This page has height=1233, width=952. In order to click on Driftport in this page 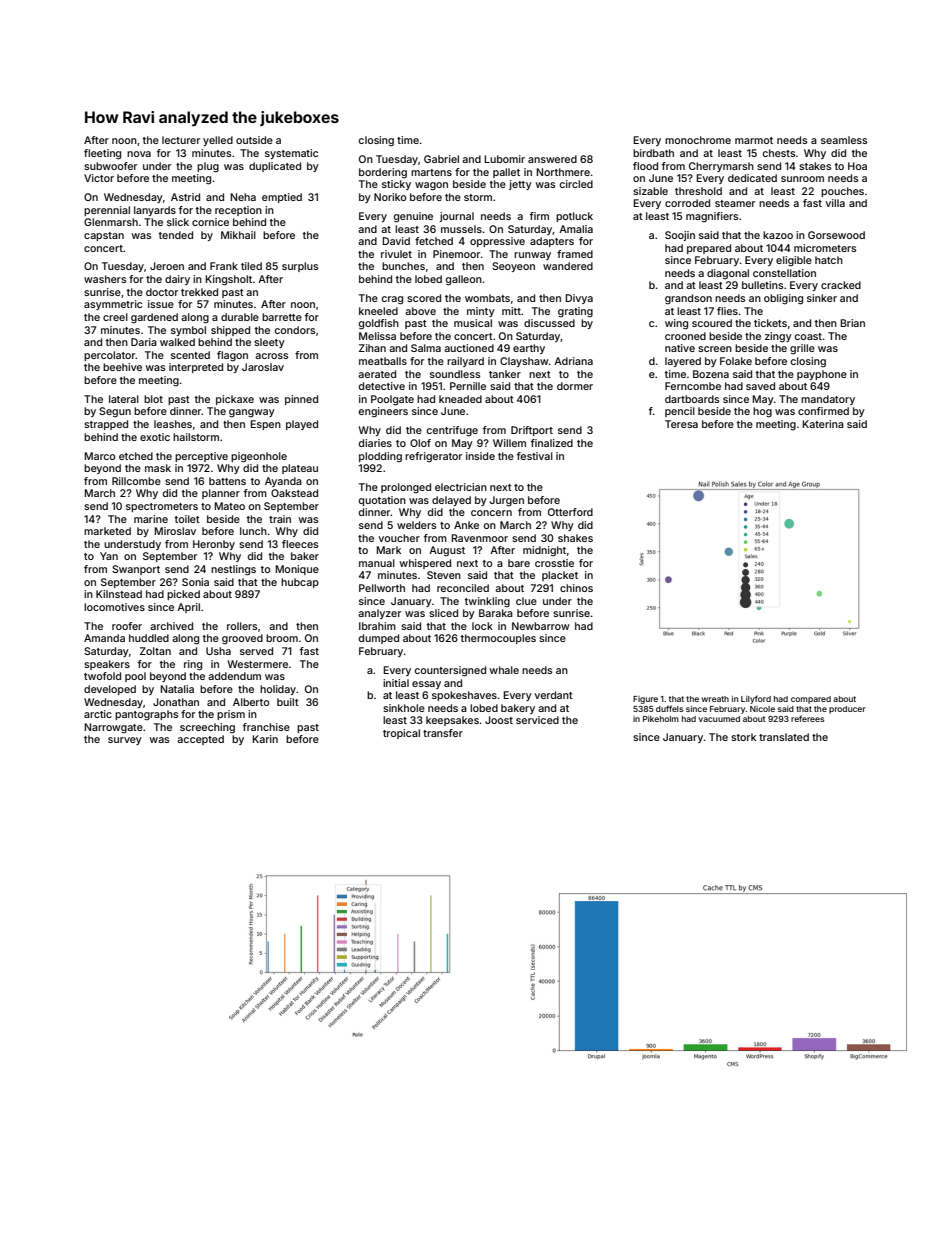, I will do `click(532, 431)`.
